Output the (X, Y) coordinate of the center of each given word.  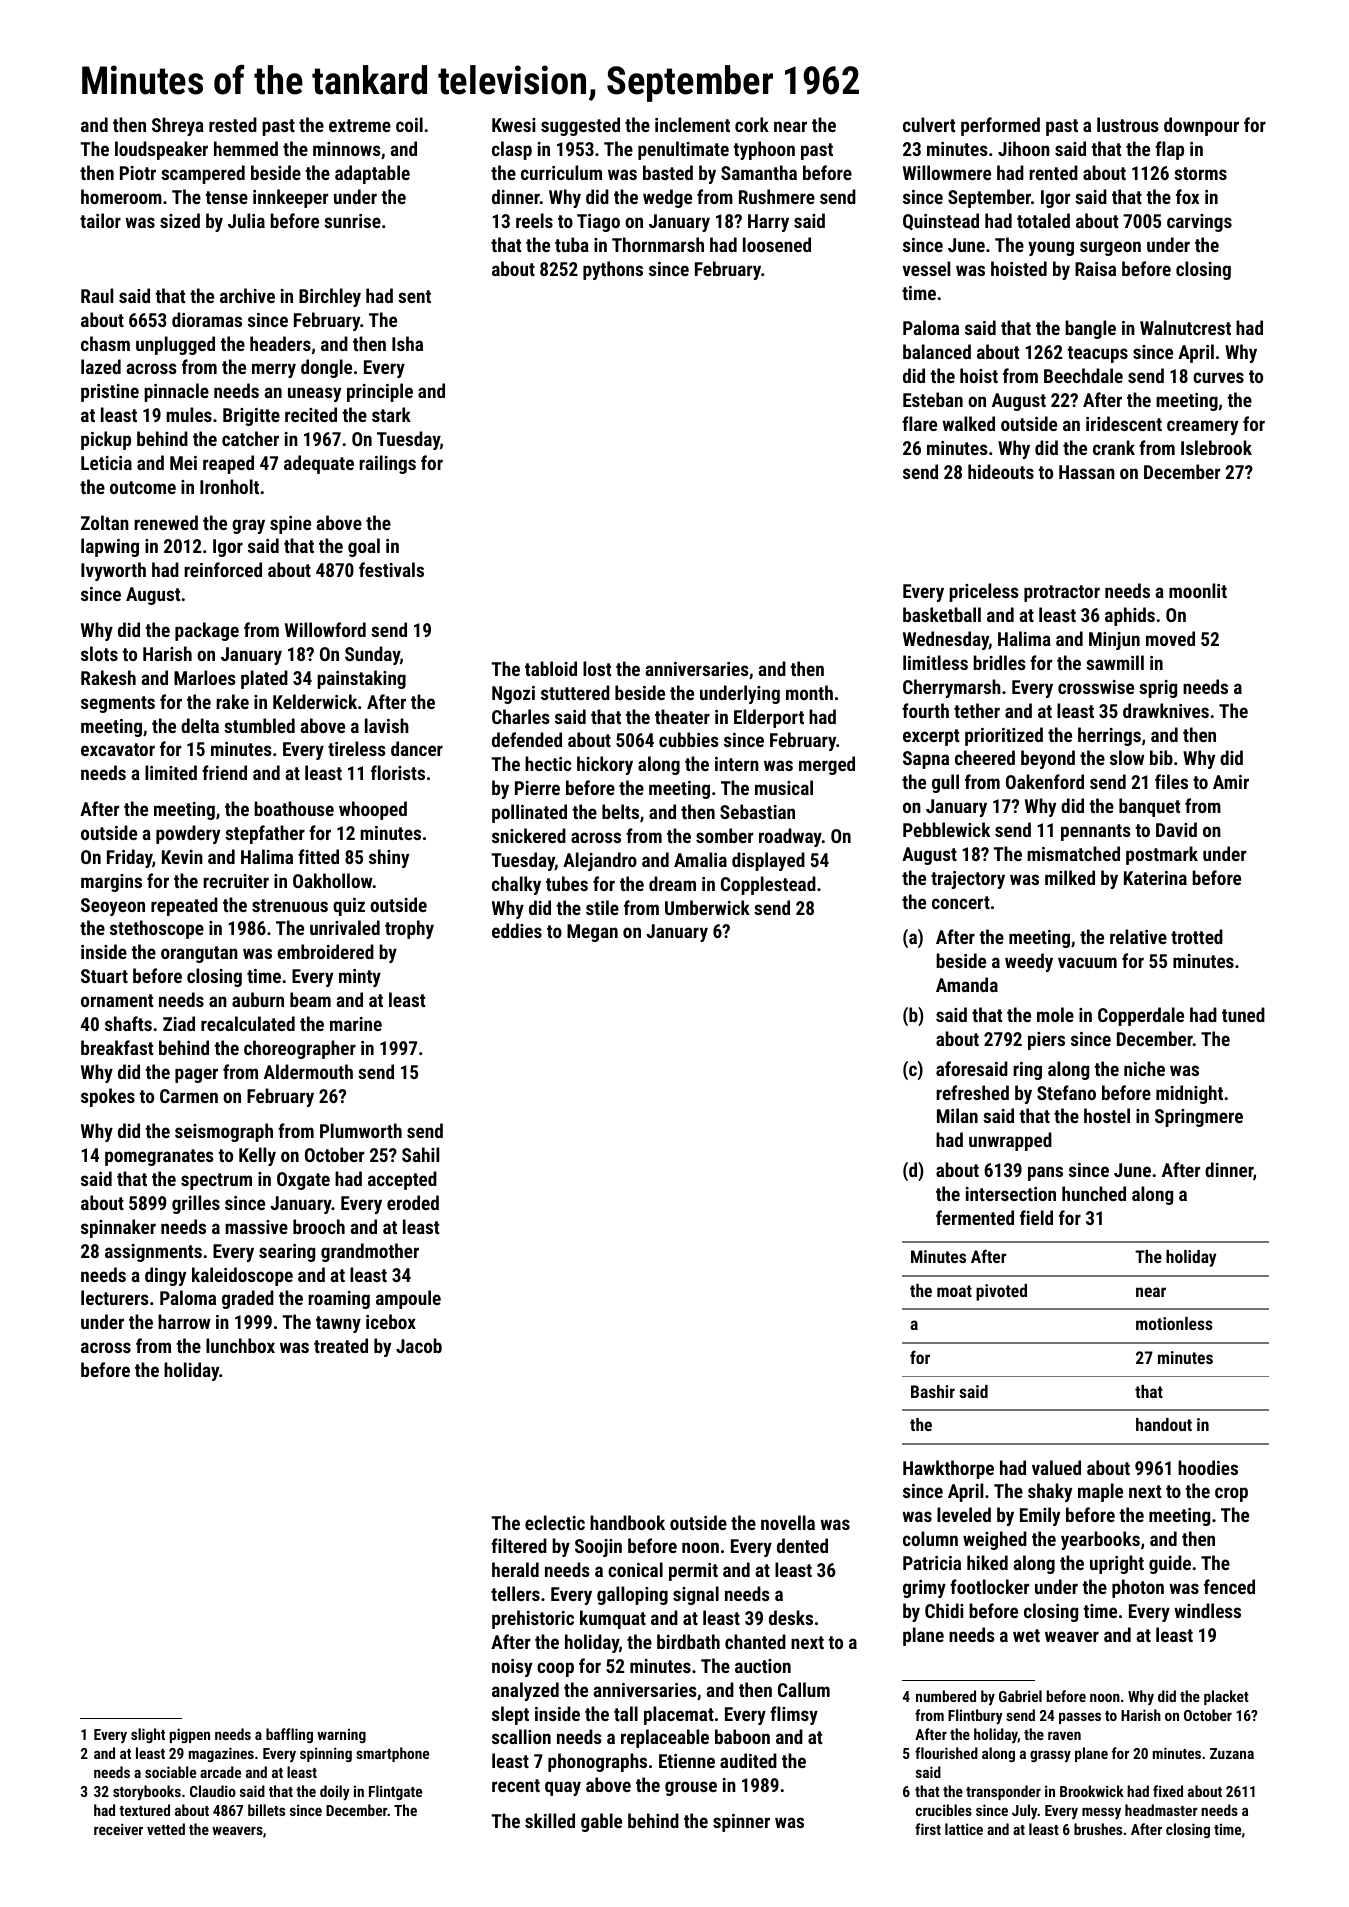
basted (668, 172)
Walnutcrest (1185, 327)
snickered (529, 835)
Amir (1231, 782)
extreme (360, 125)
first (928, 1829)
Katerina (1155, 878)
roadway (790, 837)
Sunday (372, 655)
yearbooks (1100, 1540)
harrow (184, 1321)
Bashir (933, 1391)
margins (111, 883)
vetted (166, 1829)
